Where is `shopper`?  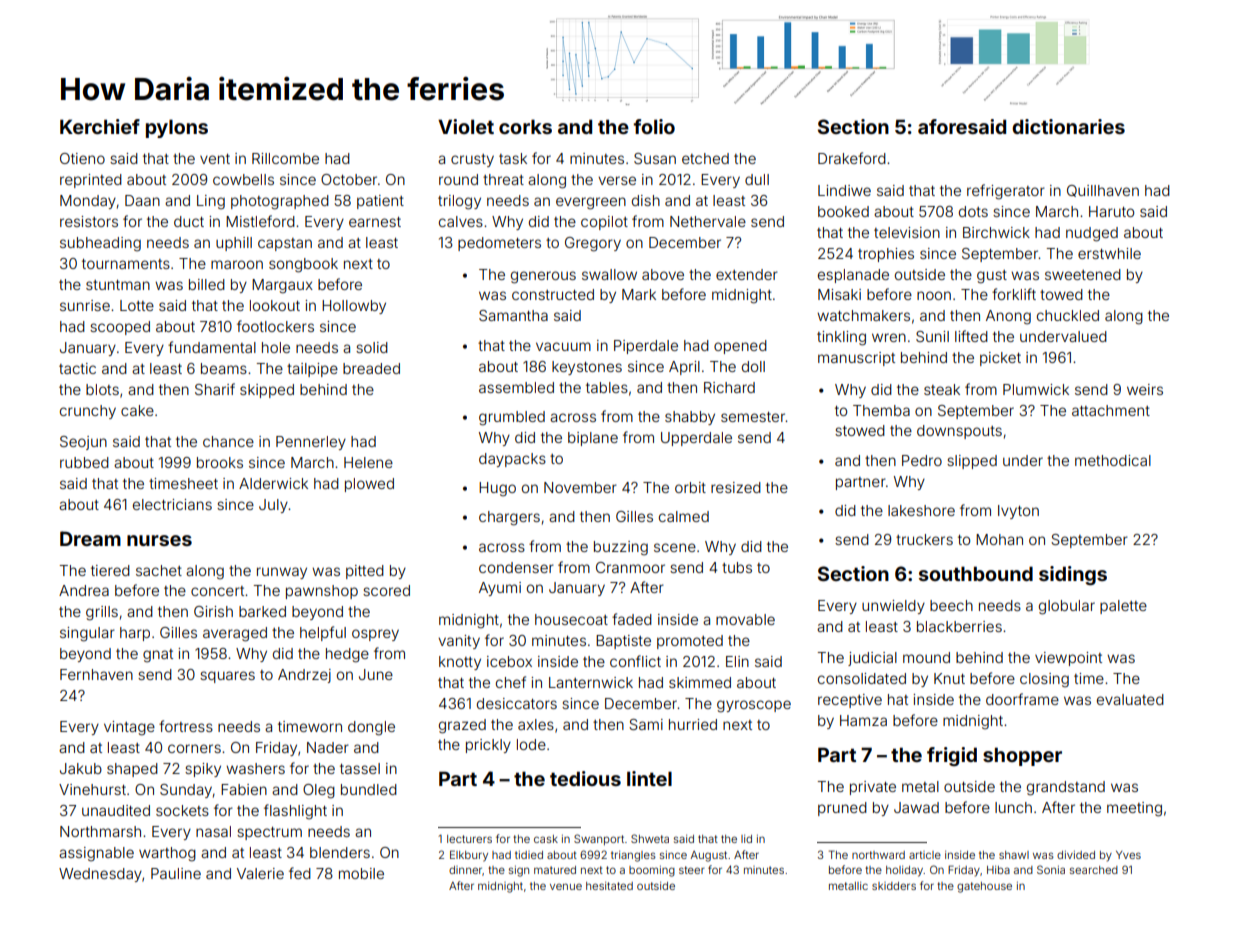 shopper is located at coordinates (1022, 756).
